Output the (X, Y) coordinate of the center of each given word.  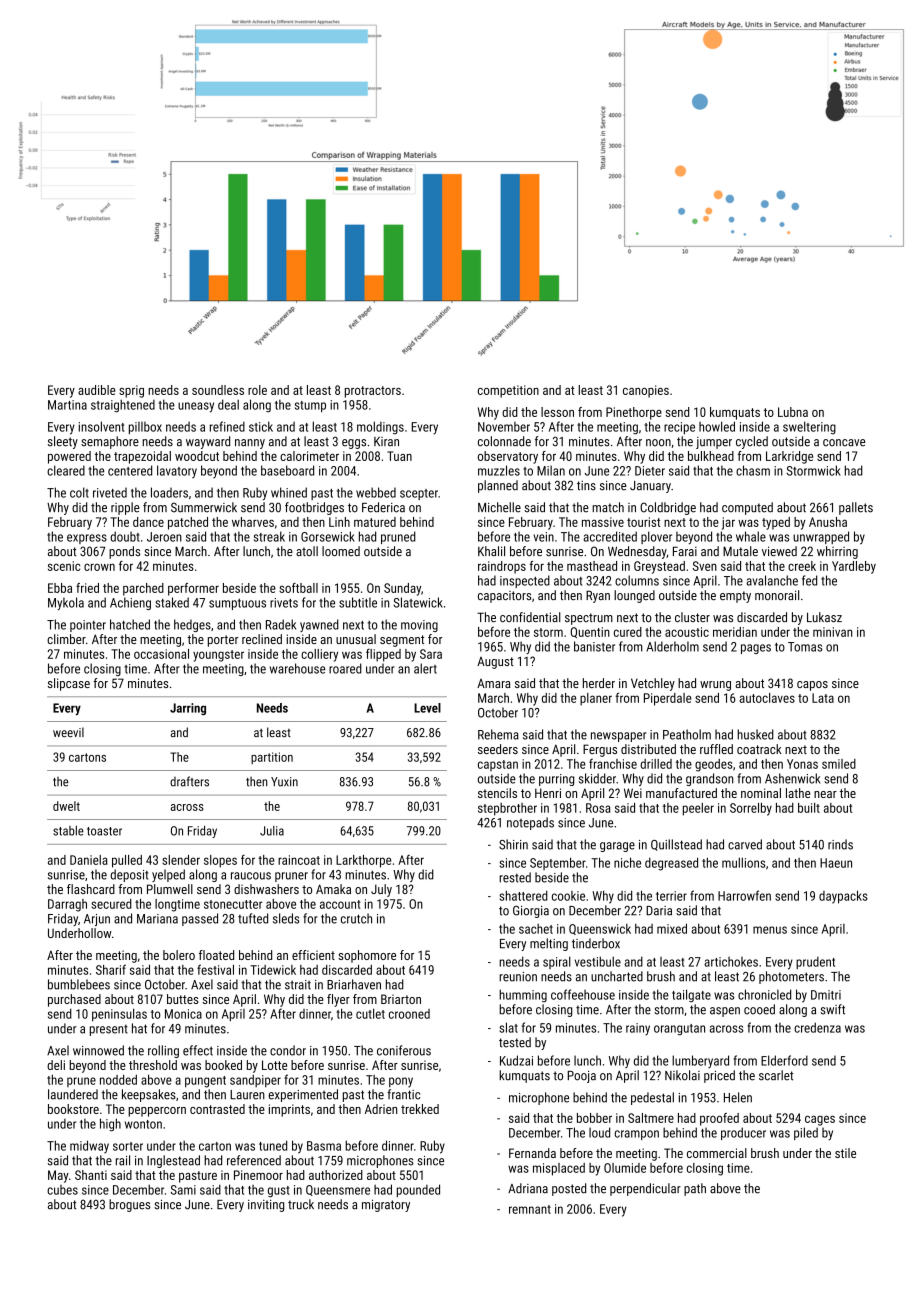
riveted (110, 493)
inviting (266, 1206)
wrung (715, 686)
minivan (832, 632)
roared (345, 668)
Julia (272, 831)
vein (543, 537)
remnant (530, 1209)
